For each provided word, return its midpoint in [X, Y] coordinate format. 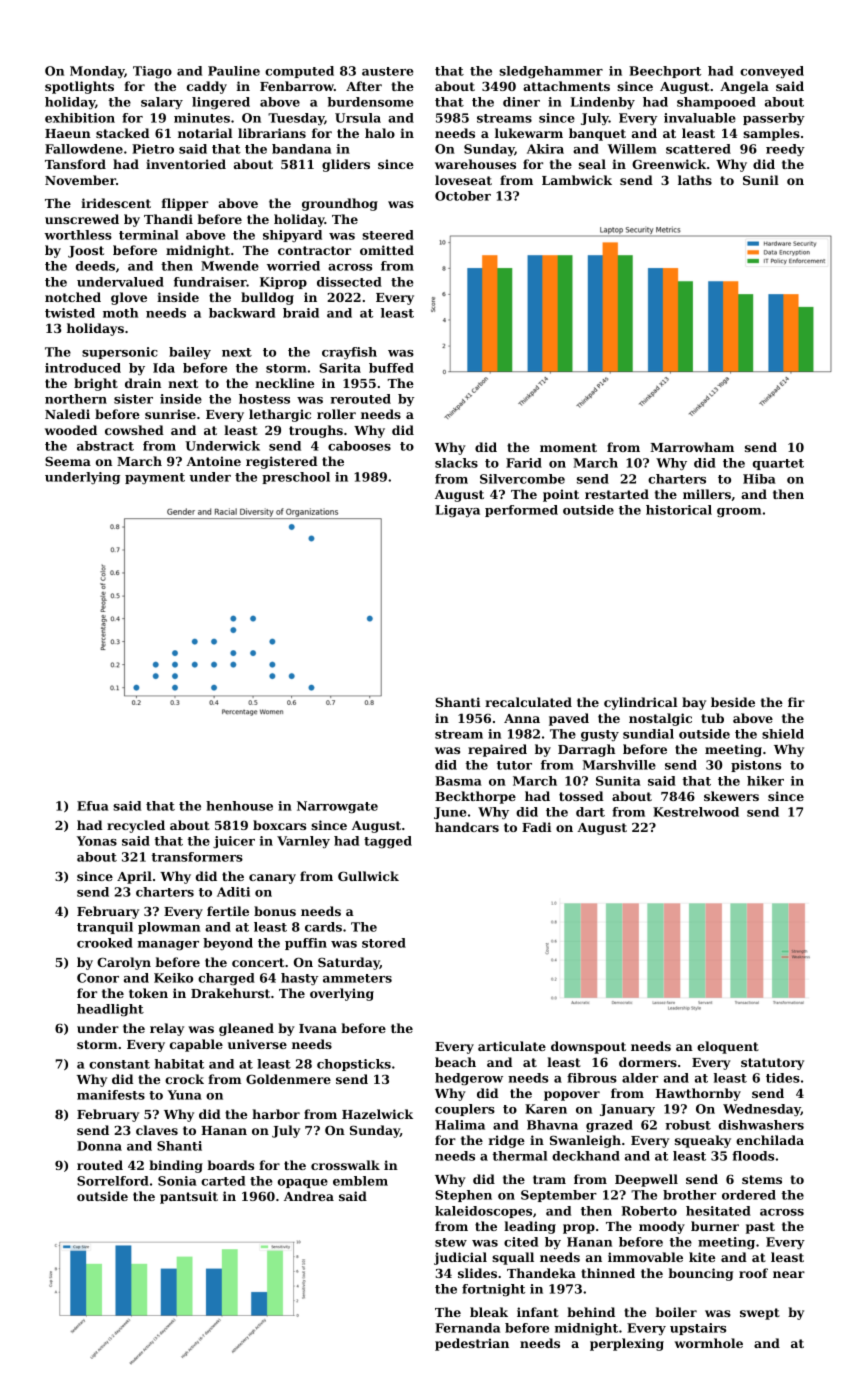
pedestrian [472, 1344]
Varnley [303, 842]
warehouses [475, 164]
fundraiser [210, 282]
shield [783, 734]
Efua [93, 806]
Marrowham [692, 447]
